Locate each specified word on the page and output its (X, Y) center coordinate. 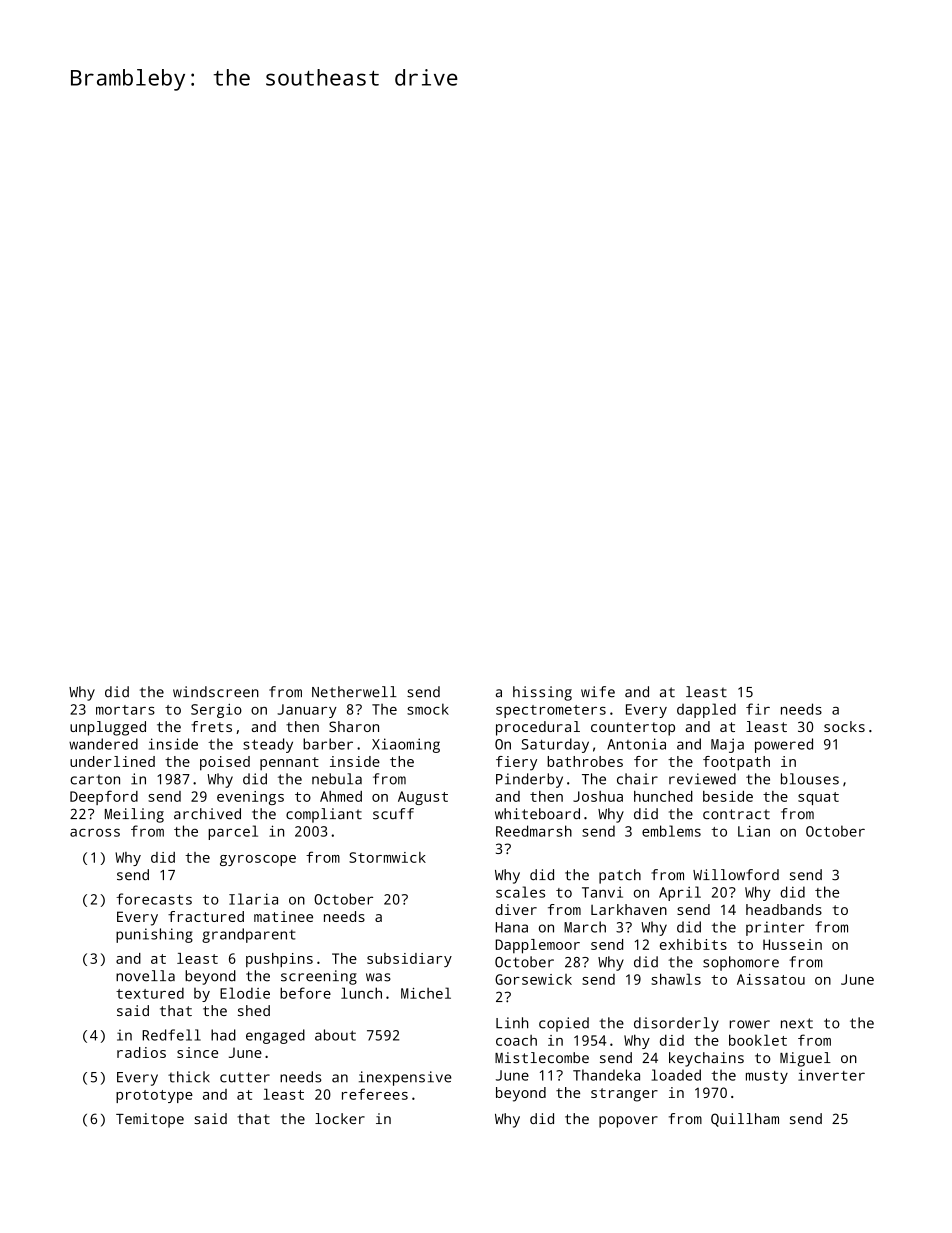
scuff (393, 814)
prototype (154, 1096)
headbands (784, 909)
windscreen (216, 692)
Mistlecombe (542, 1057)
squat (818, 798)
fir (758, 709)
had (223, 1035)
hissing (542, 693)
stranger (624, 1095)
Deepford (104, 797)
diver (516, 909)
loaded (676, 1075)
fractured (206, 916)
